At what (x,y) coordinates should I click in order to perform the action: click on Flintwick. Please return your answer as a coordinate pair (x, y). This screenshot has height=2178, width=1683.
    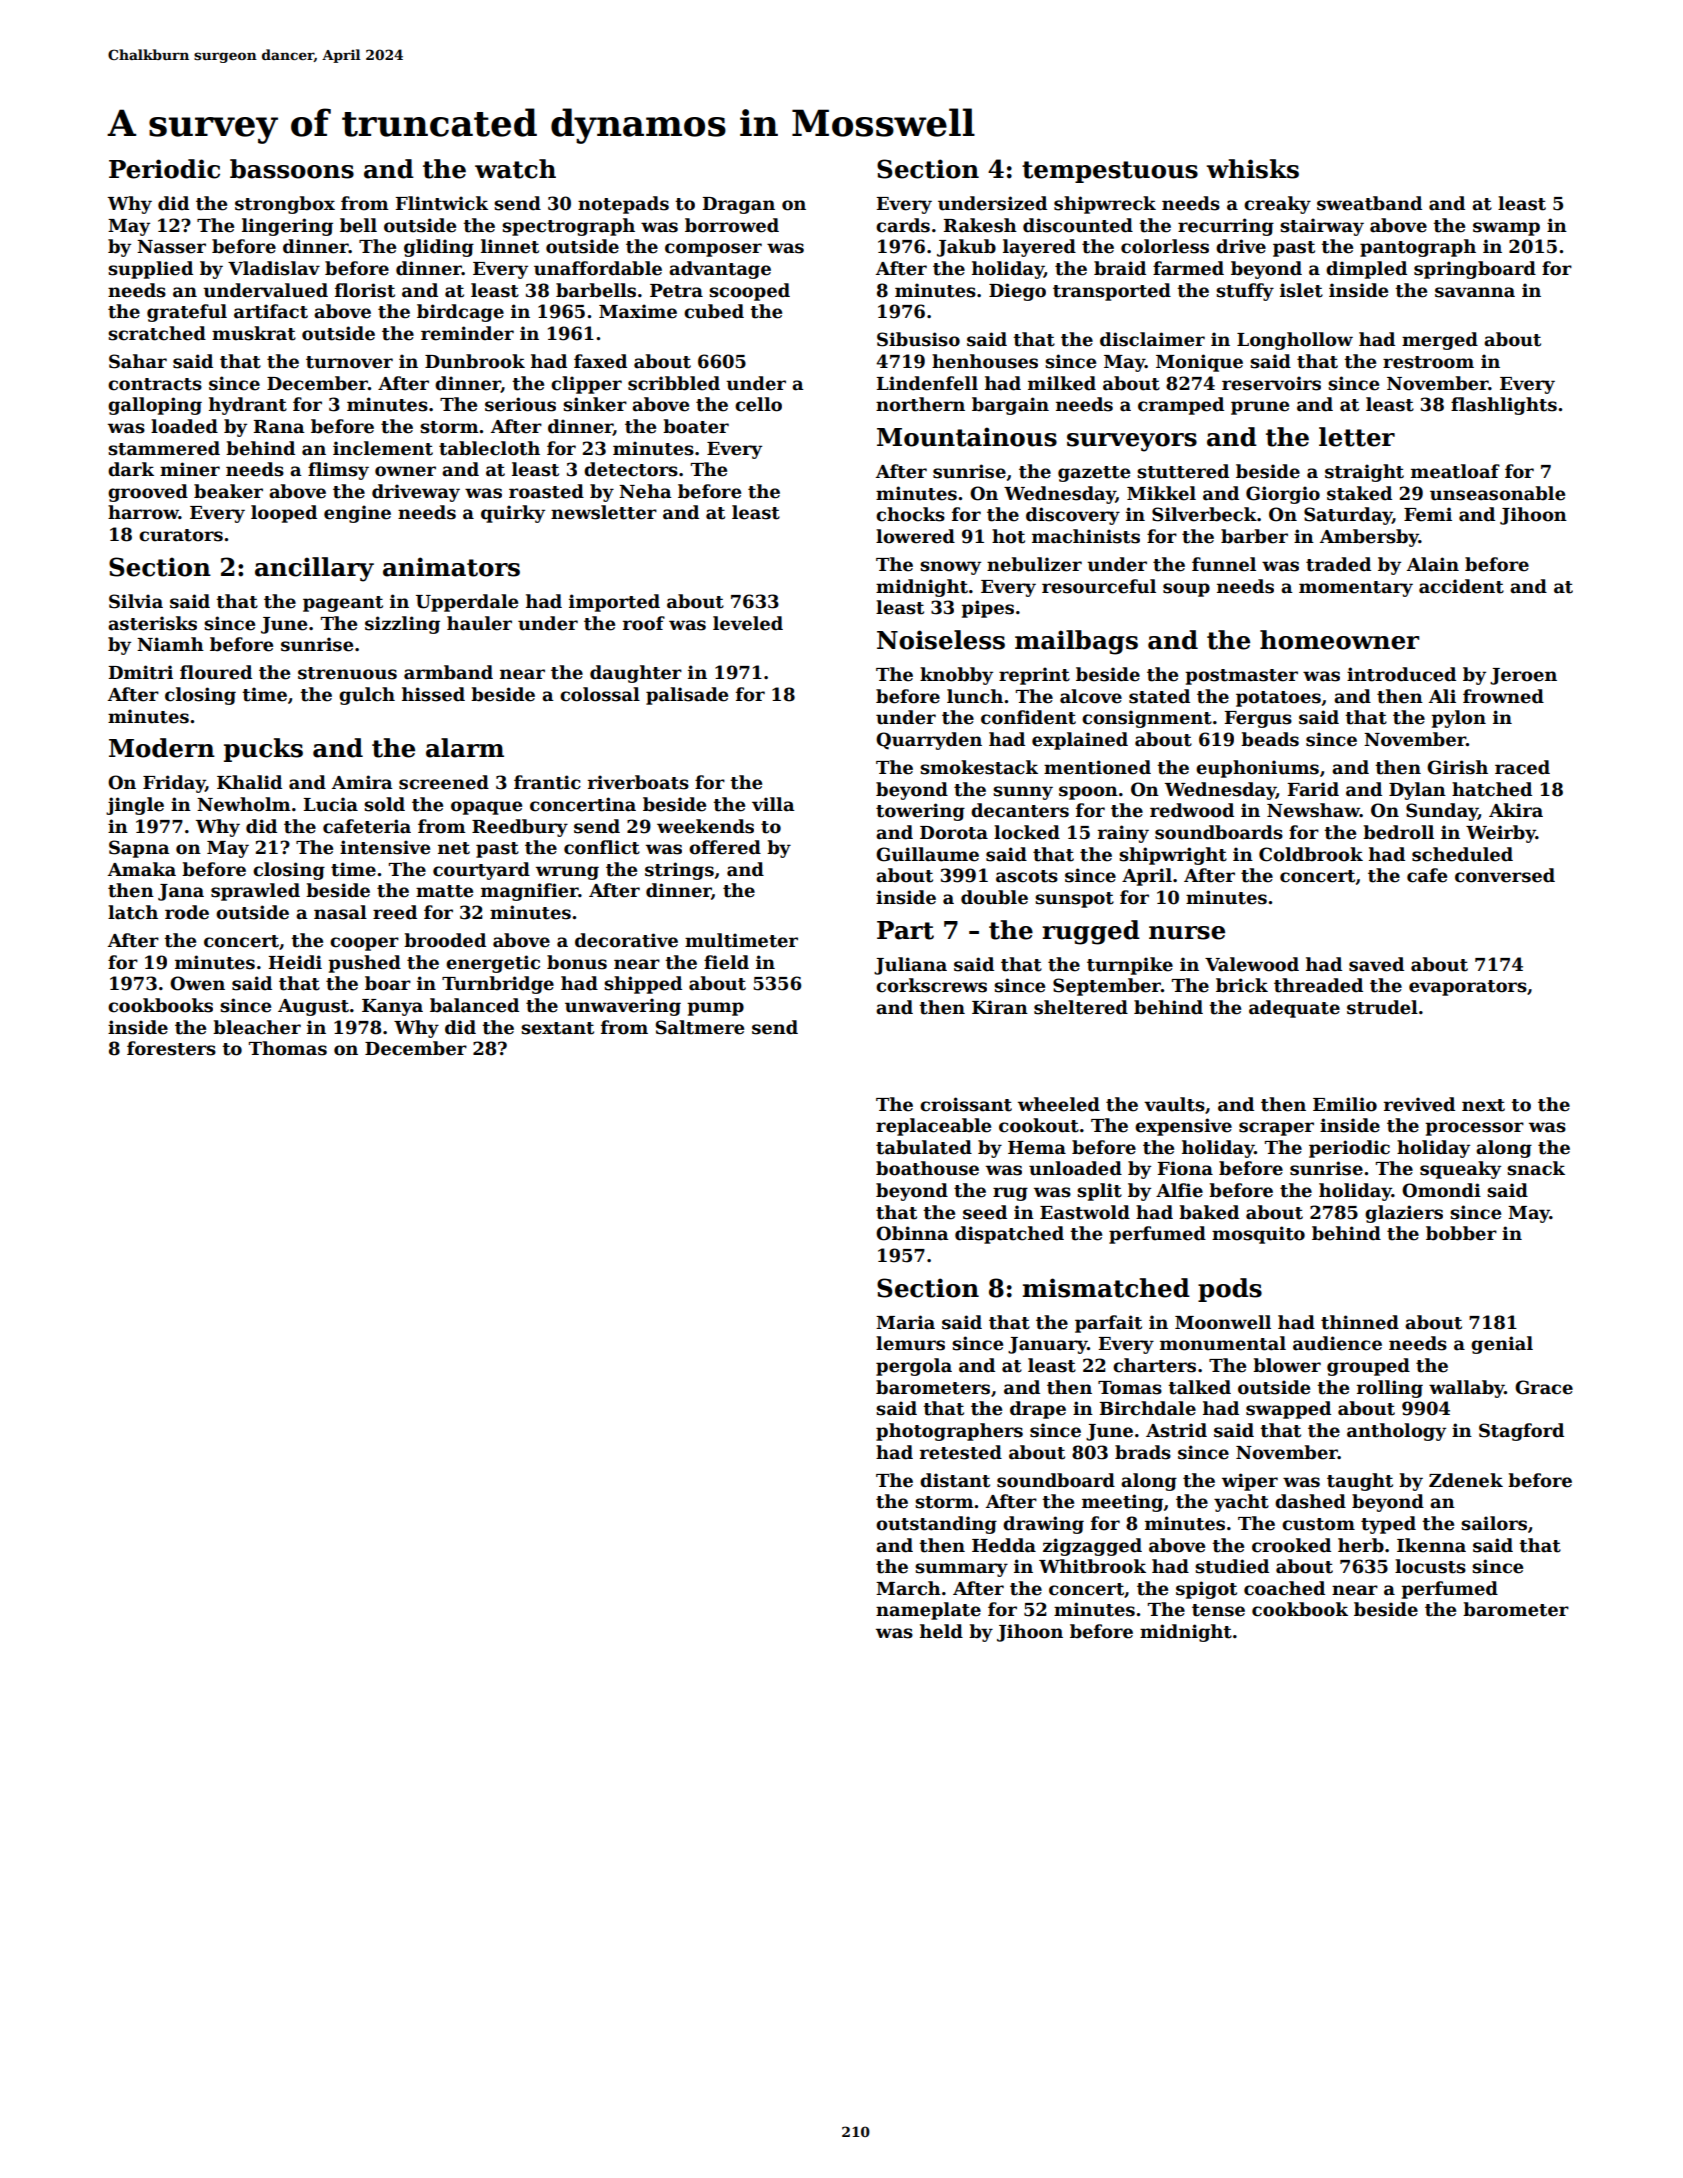
    Looking at the image, I should click on (442, 203).
